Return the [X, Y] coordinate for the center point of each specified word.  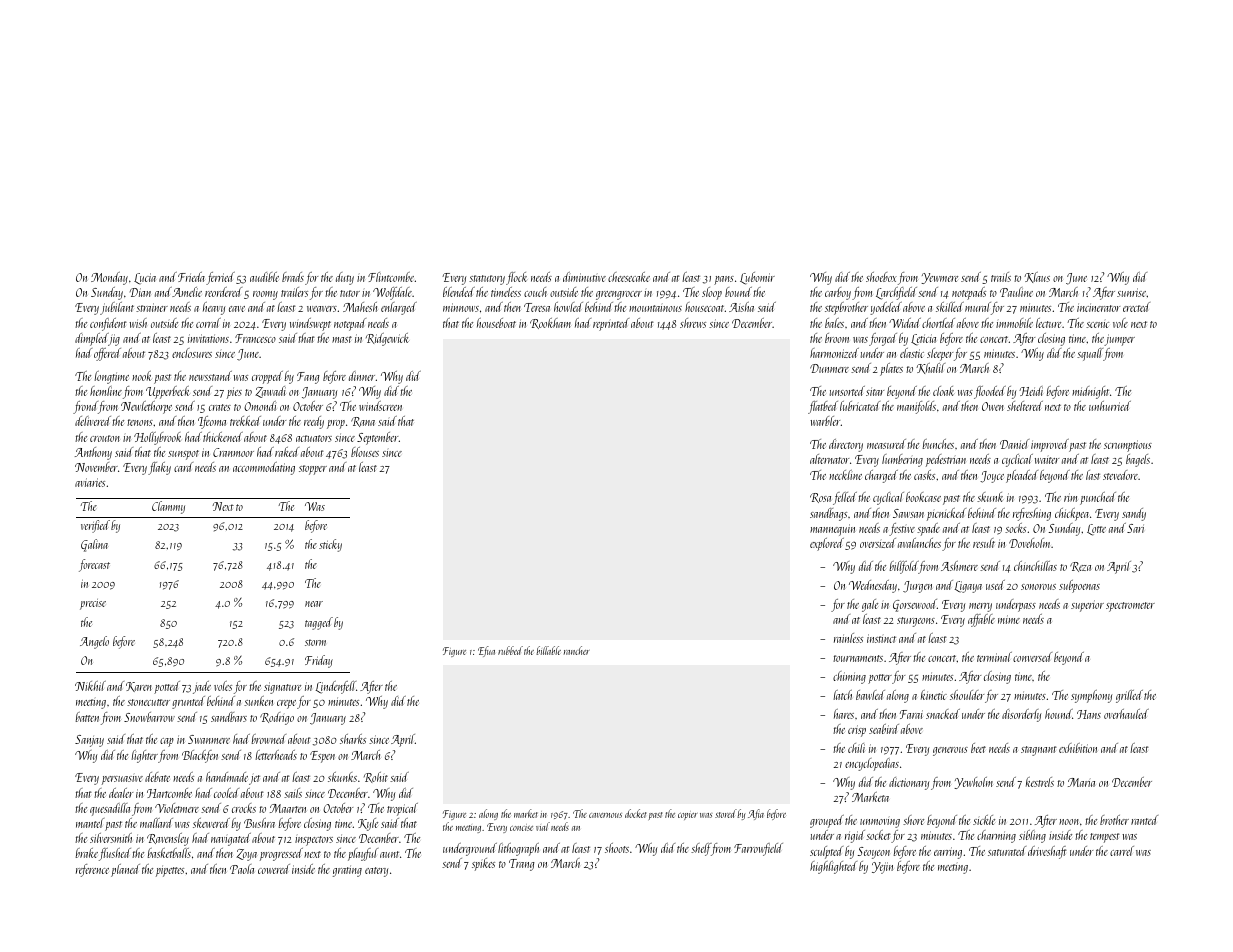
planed [125, 870]
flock [516, 278]
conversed [1032, 657]
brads [293, 277]
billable [548, 650]
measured [886, 444]
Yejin [882, 868]
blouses [365, 452]
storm [315, 642]
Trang [522, 865]
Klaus [1037, 277]
